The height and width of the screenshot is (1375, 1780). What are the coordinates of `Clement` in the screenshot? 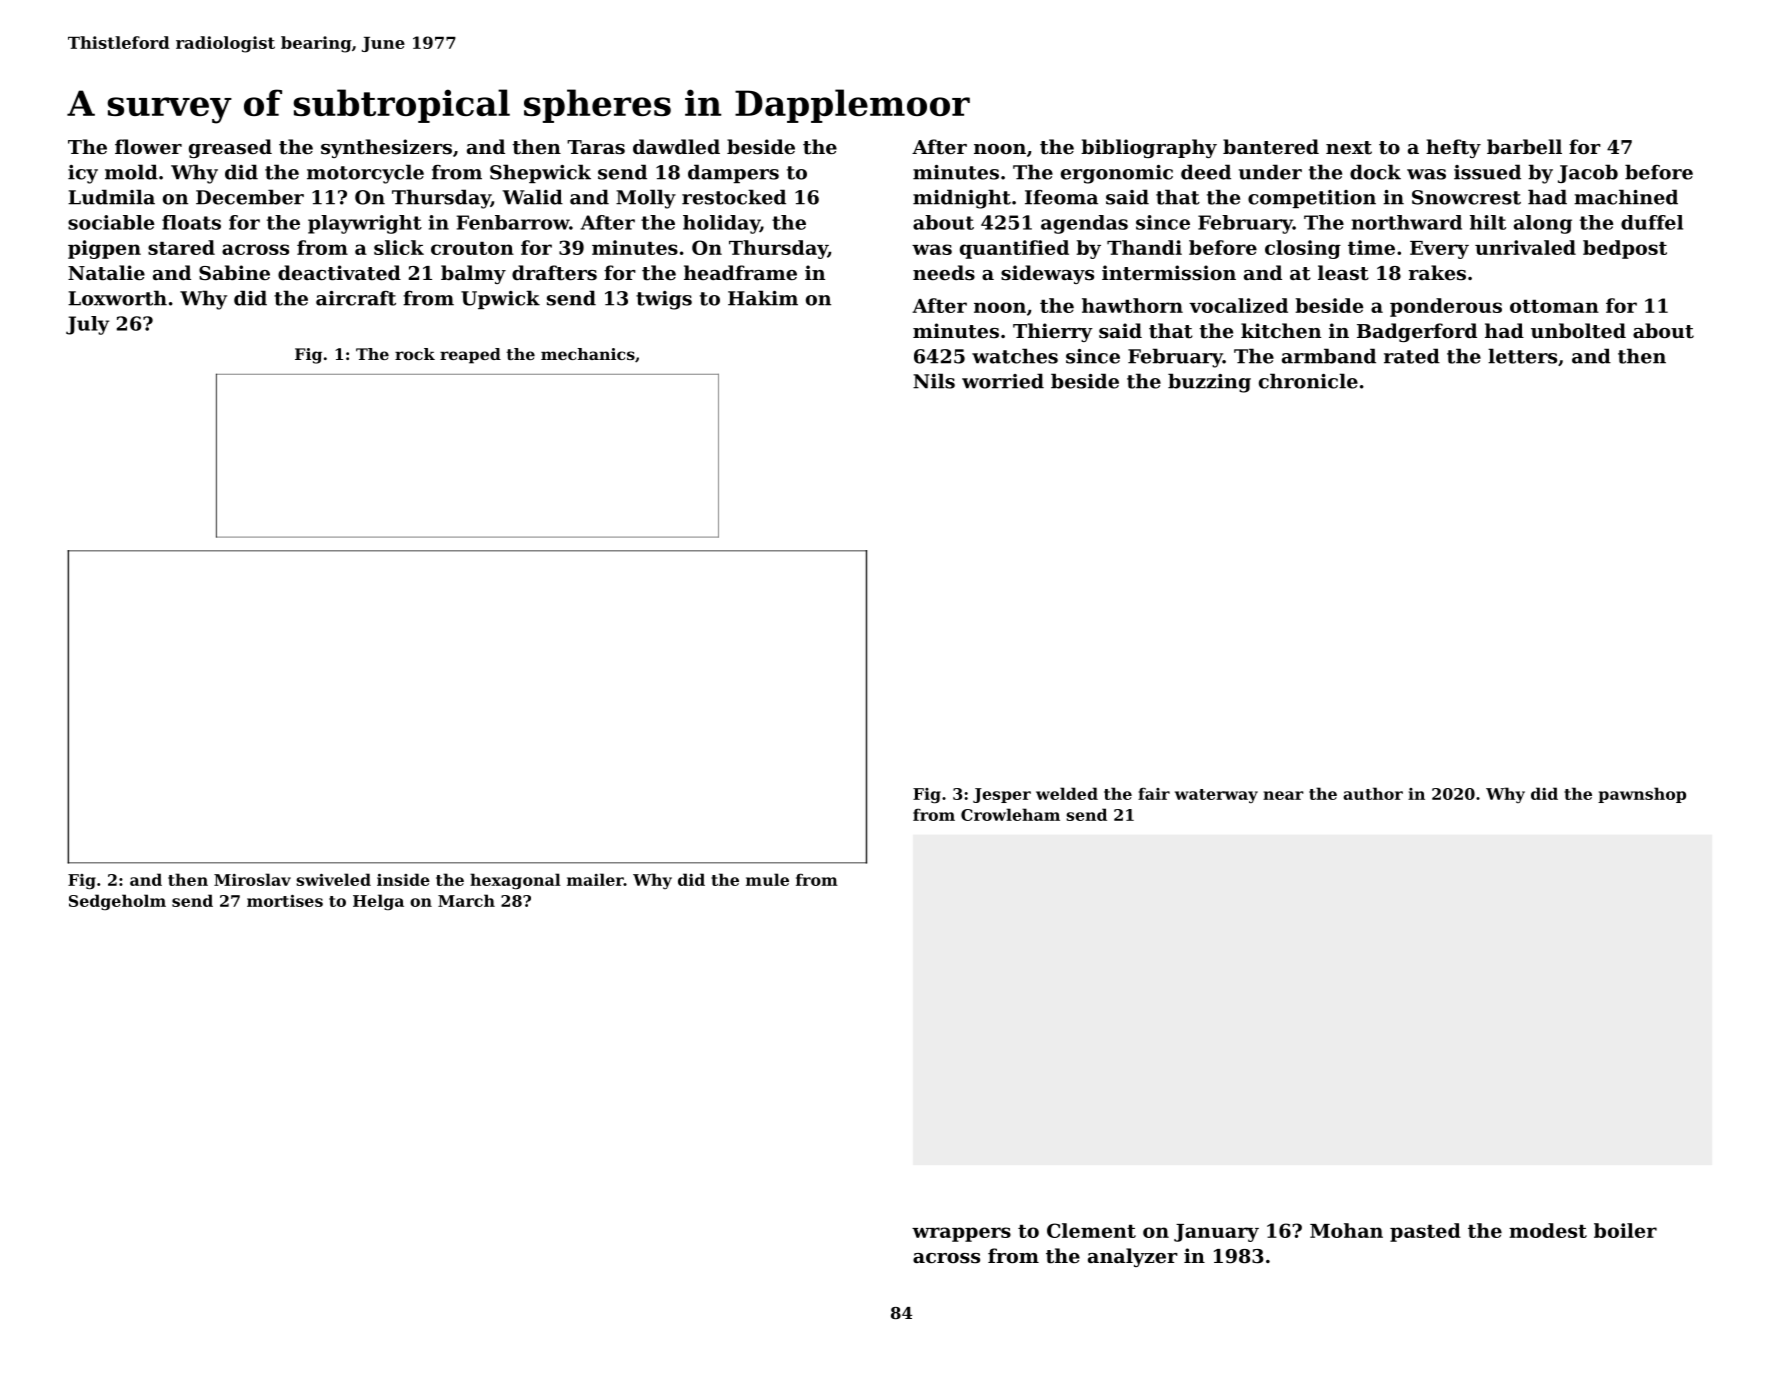 It's located at (1091, 1230).
